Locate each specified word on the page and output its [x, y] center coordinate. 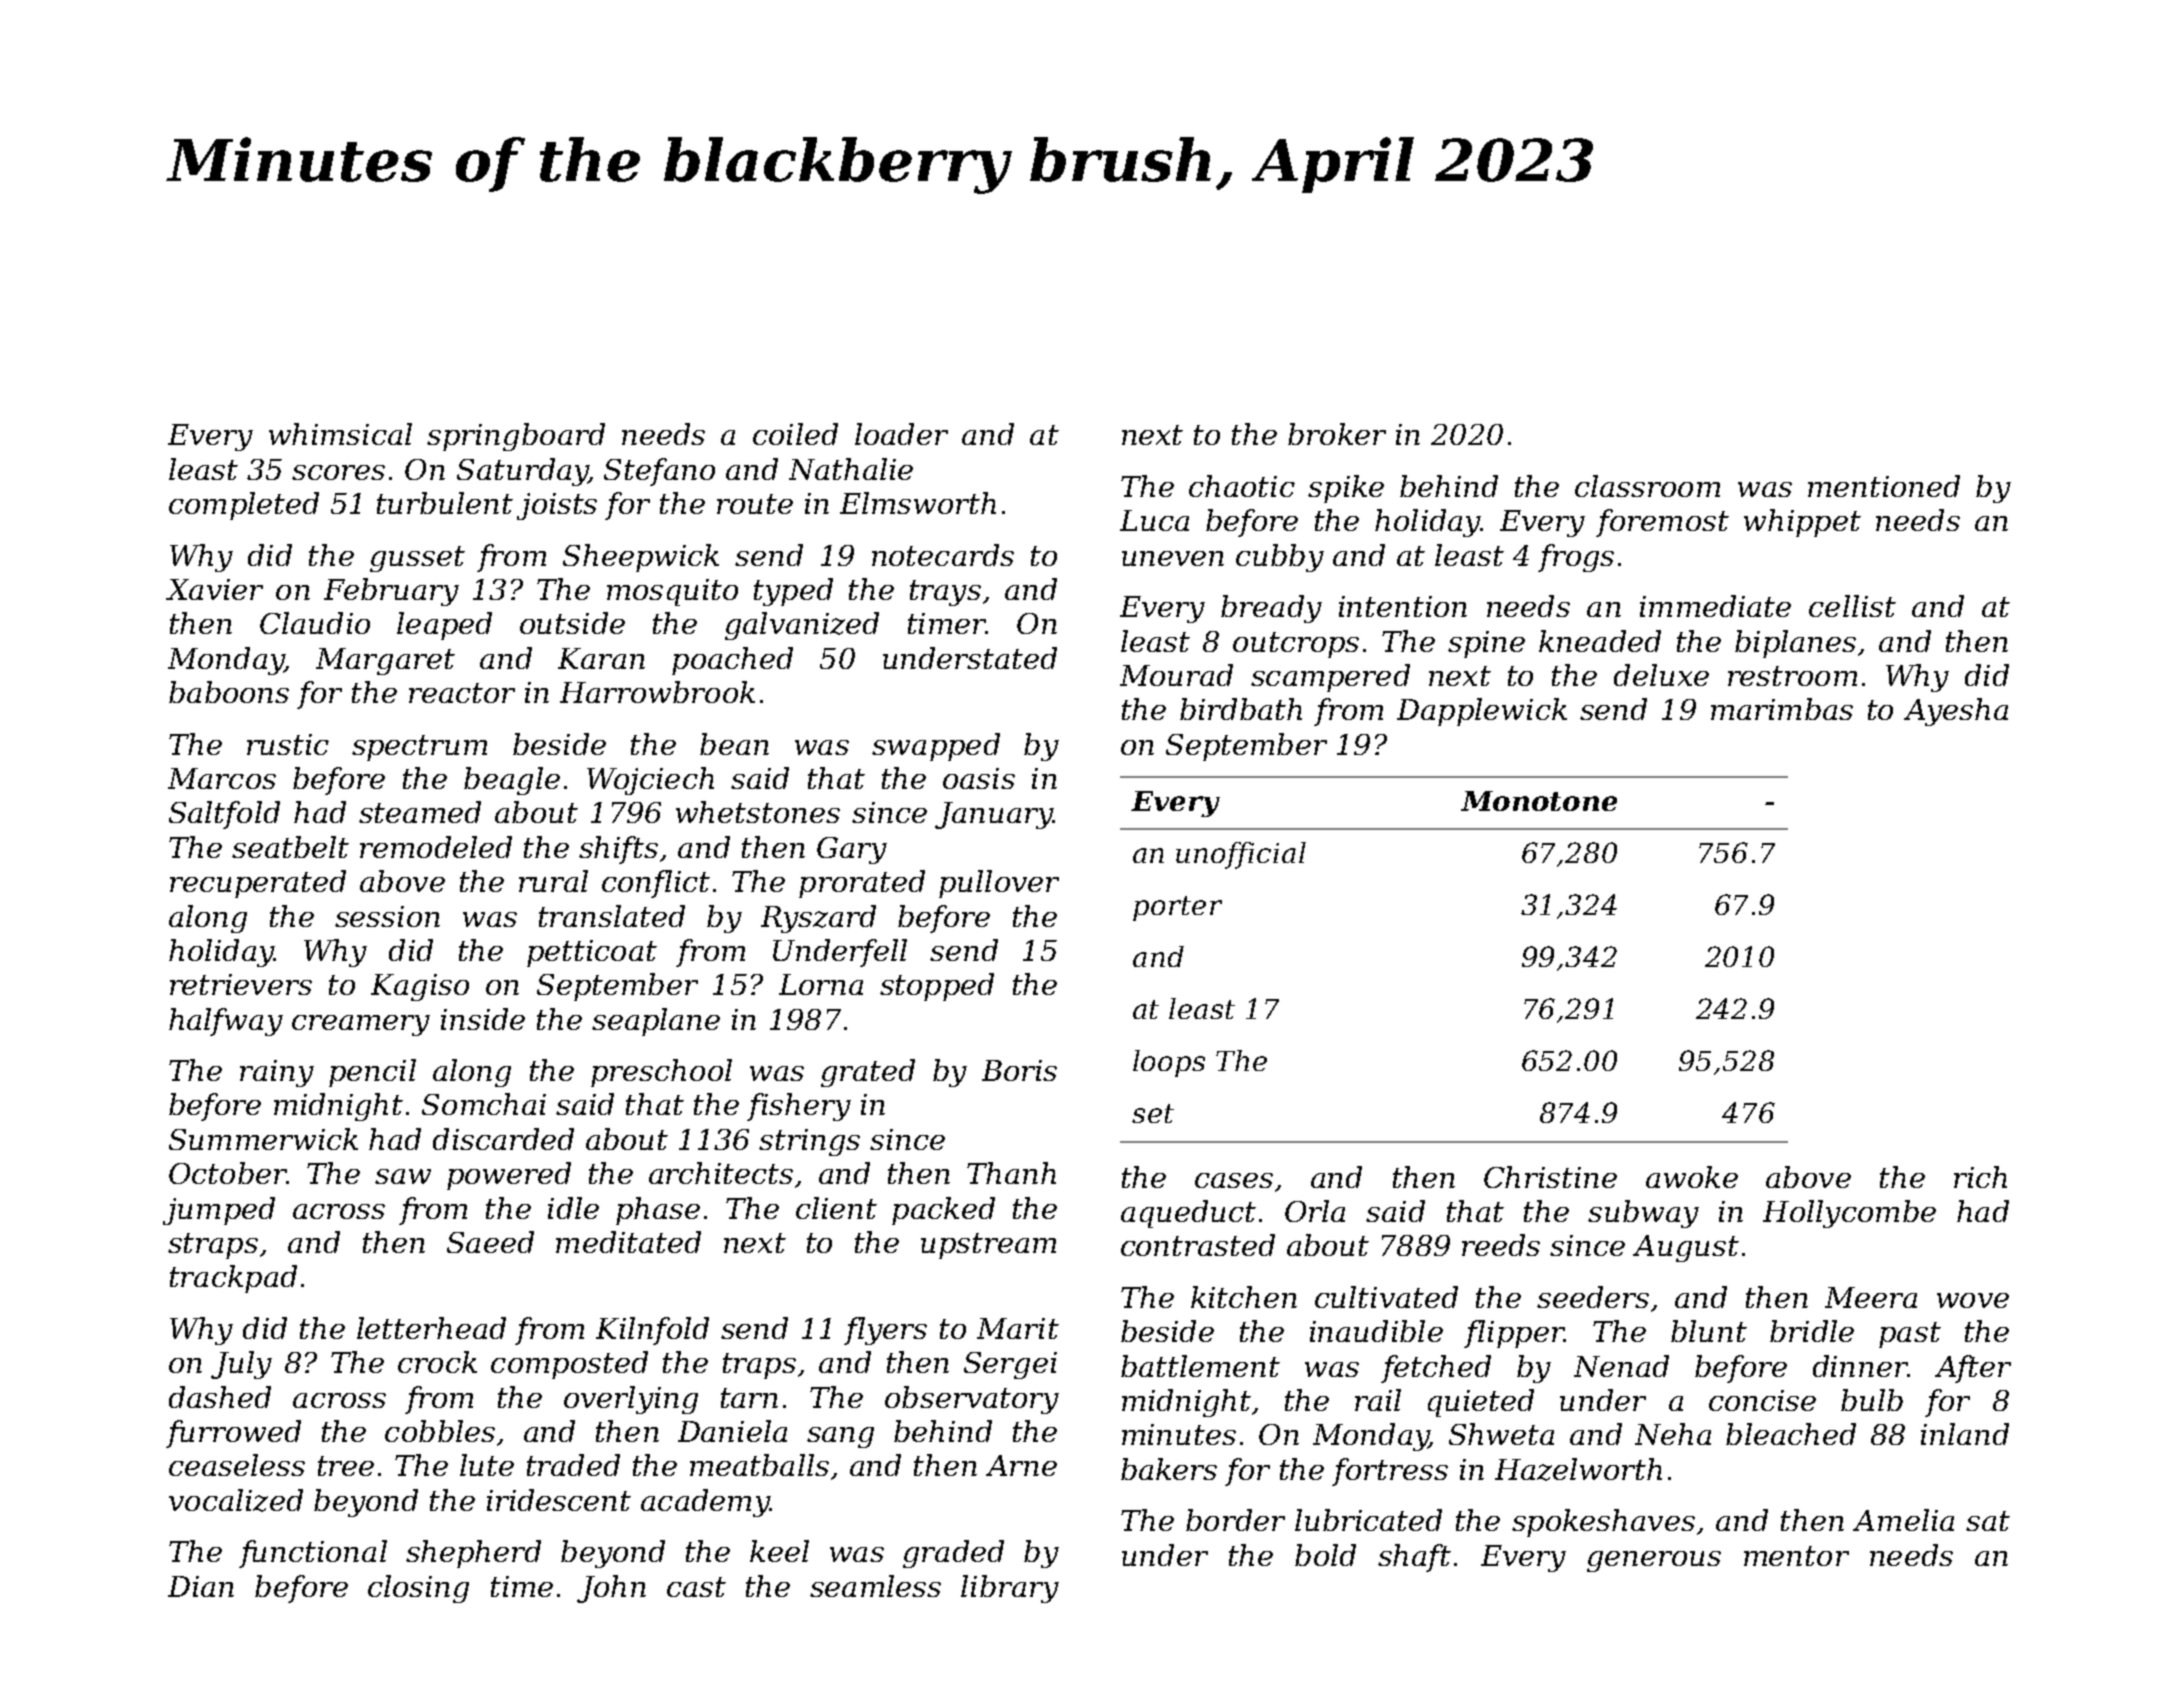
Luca [1154, 520]
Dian [201, 1586]
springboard [516, 437]
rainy [277, 1073]
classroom [1647, 486]
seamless [875, 1586]
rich [1980, 1177]
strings [809, 1142]
